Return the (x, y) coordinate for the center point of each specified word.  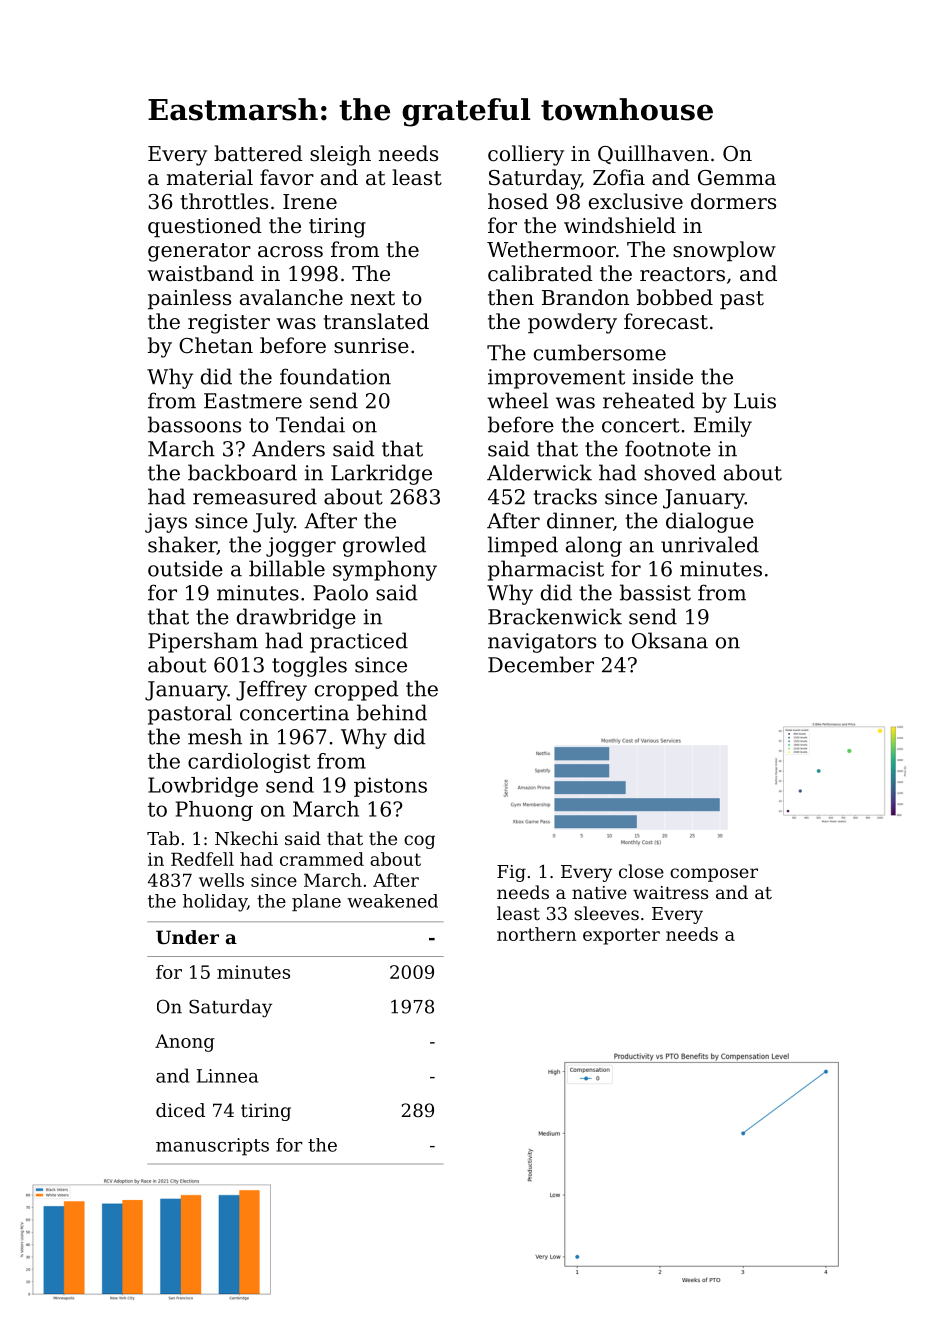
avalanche (291, 297)
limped (523, 546)
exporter (621, 936)
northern (536, 934)
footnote (668, 448)
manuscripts (212, 1147)
